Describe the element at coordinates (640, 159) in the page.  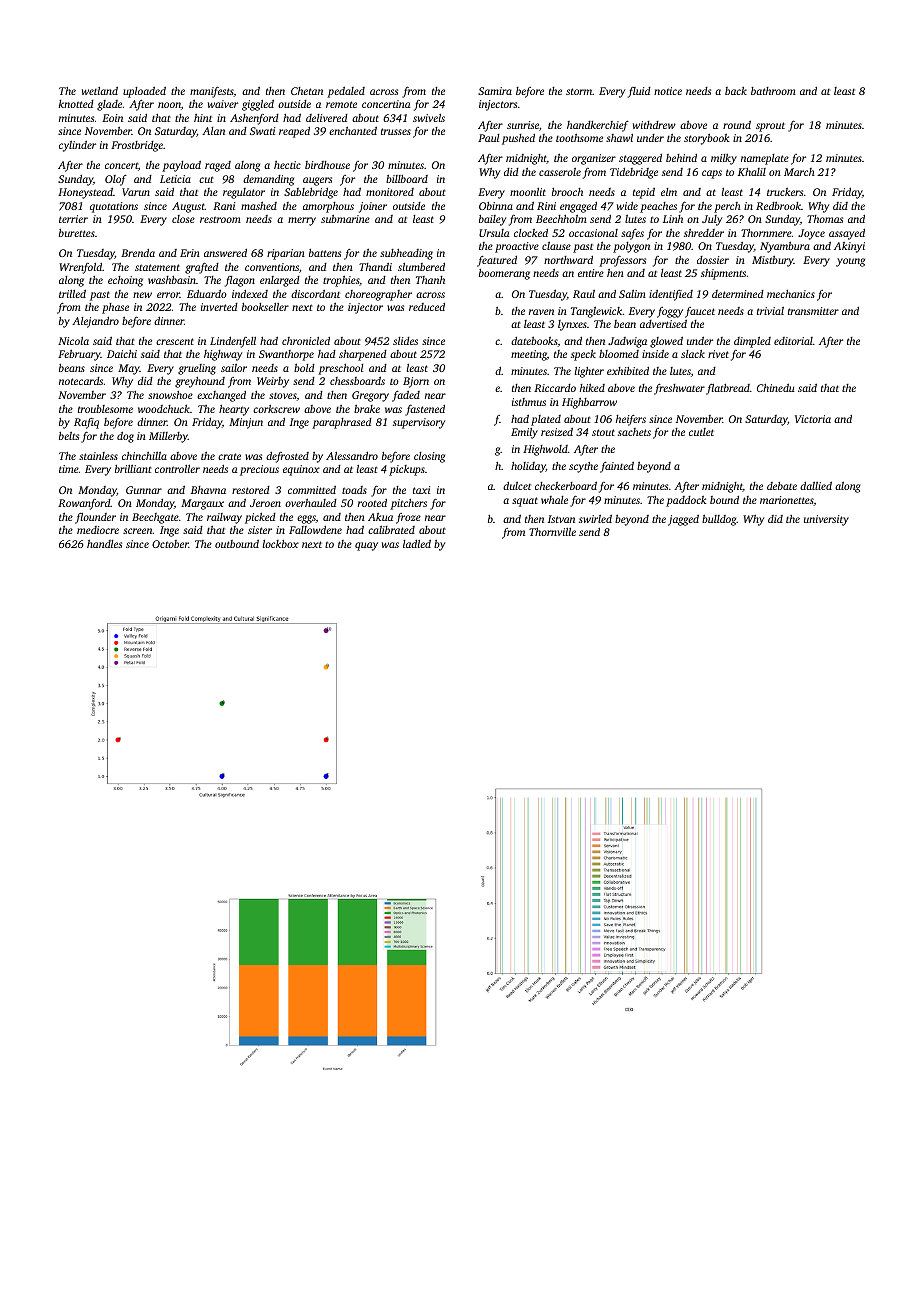
I see `staggered` at that location.
